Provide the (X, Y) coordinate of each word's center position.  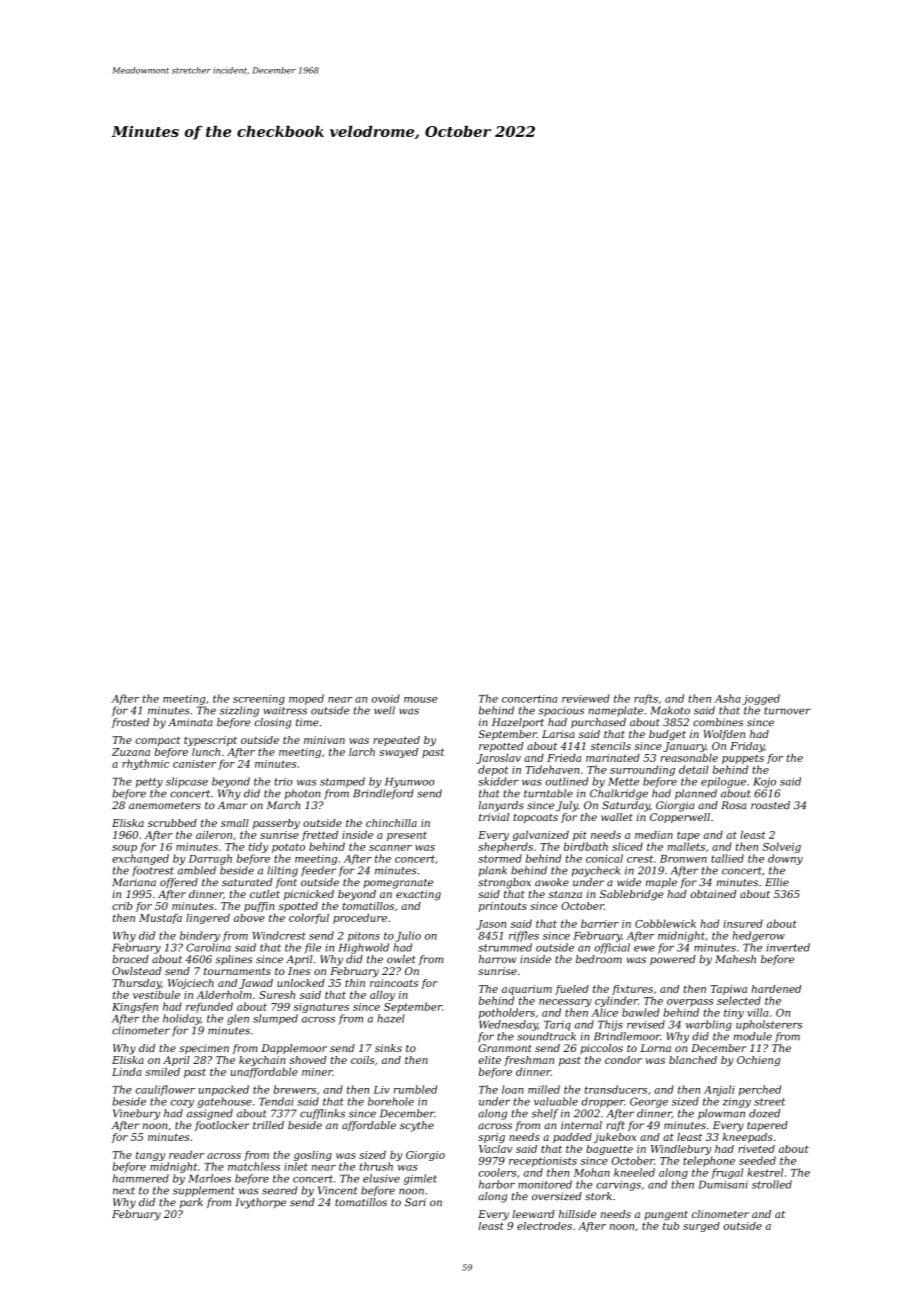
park (191, 1203)
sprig (491, 1138)
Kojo (764, 782)
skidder (498, 781)
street (769, 1102)
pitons (364, 937)
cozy (182, 1103)
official (612, 948)
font (286, 883)
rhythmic (145, 764)
